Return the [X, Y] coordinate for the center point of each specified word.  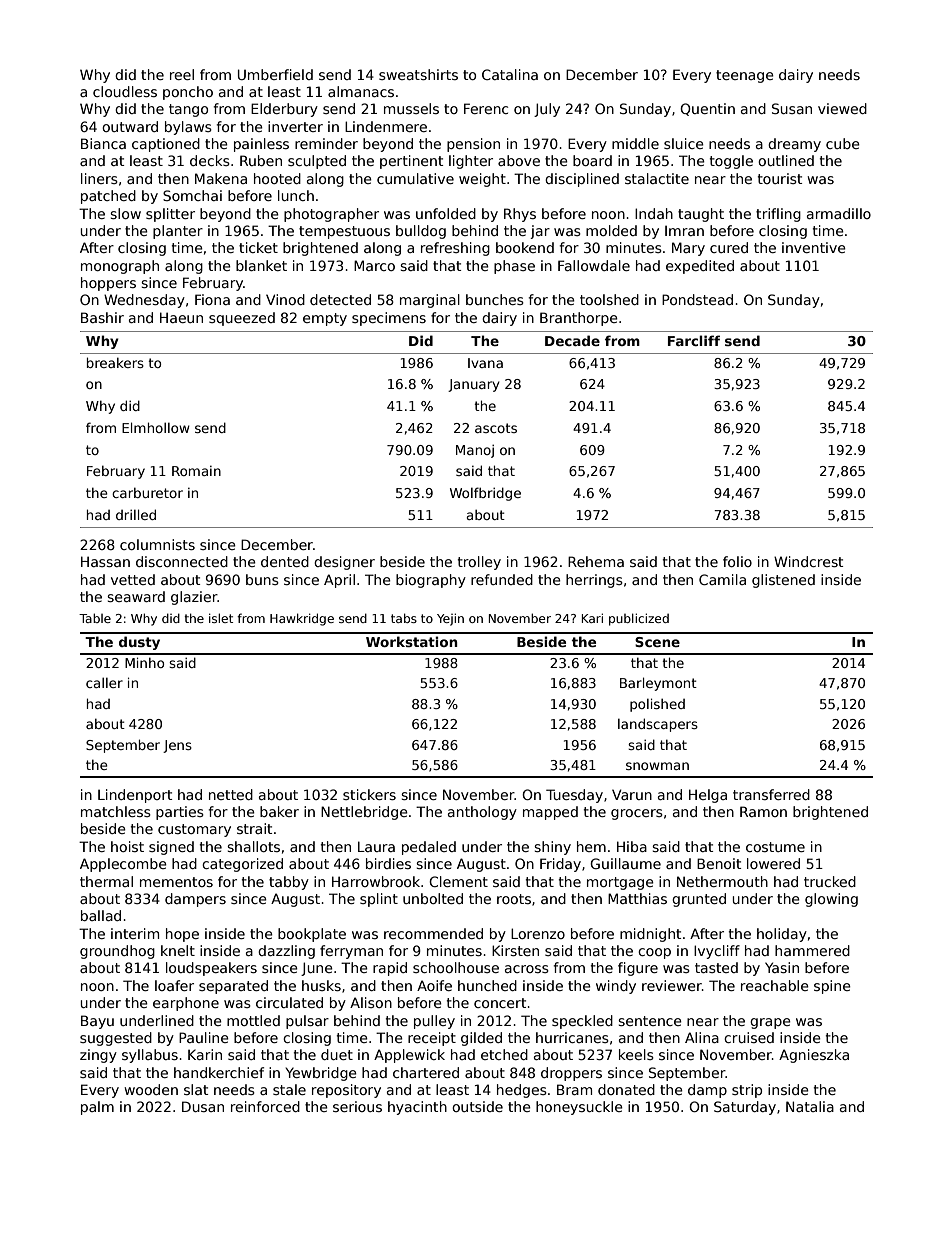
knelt [178, 950]
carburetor [147, 493]
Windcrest [809, 561]
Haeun [181, 317]
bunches [495, 299]
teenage [745, 76]
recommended [433, 933]
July [547, 110]
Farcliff [694, 340]
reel [182, 74]
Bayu [97, 1022]
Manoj [475, 451]
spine [832, 987]
